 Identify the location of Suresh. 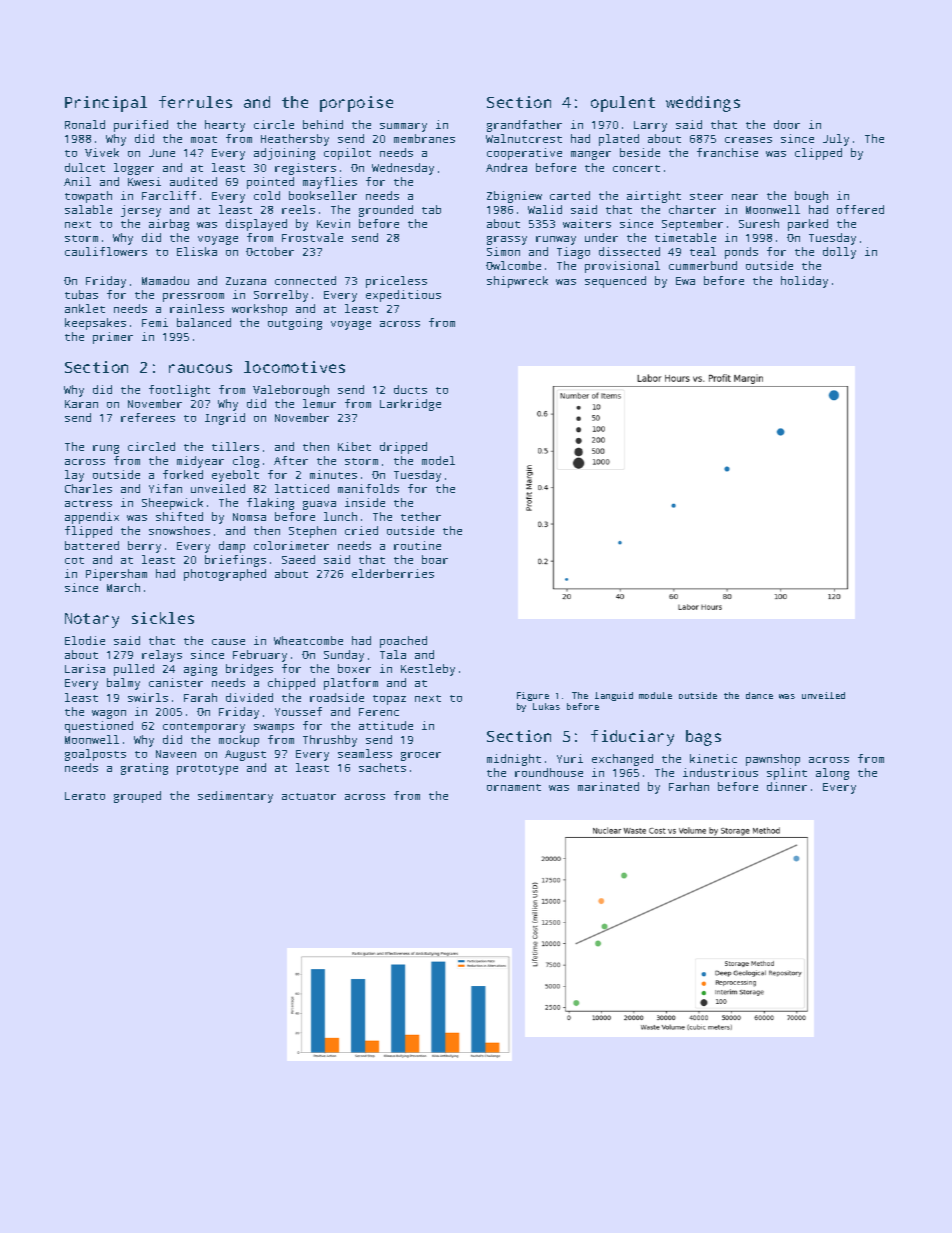
(759, 223).
